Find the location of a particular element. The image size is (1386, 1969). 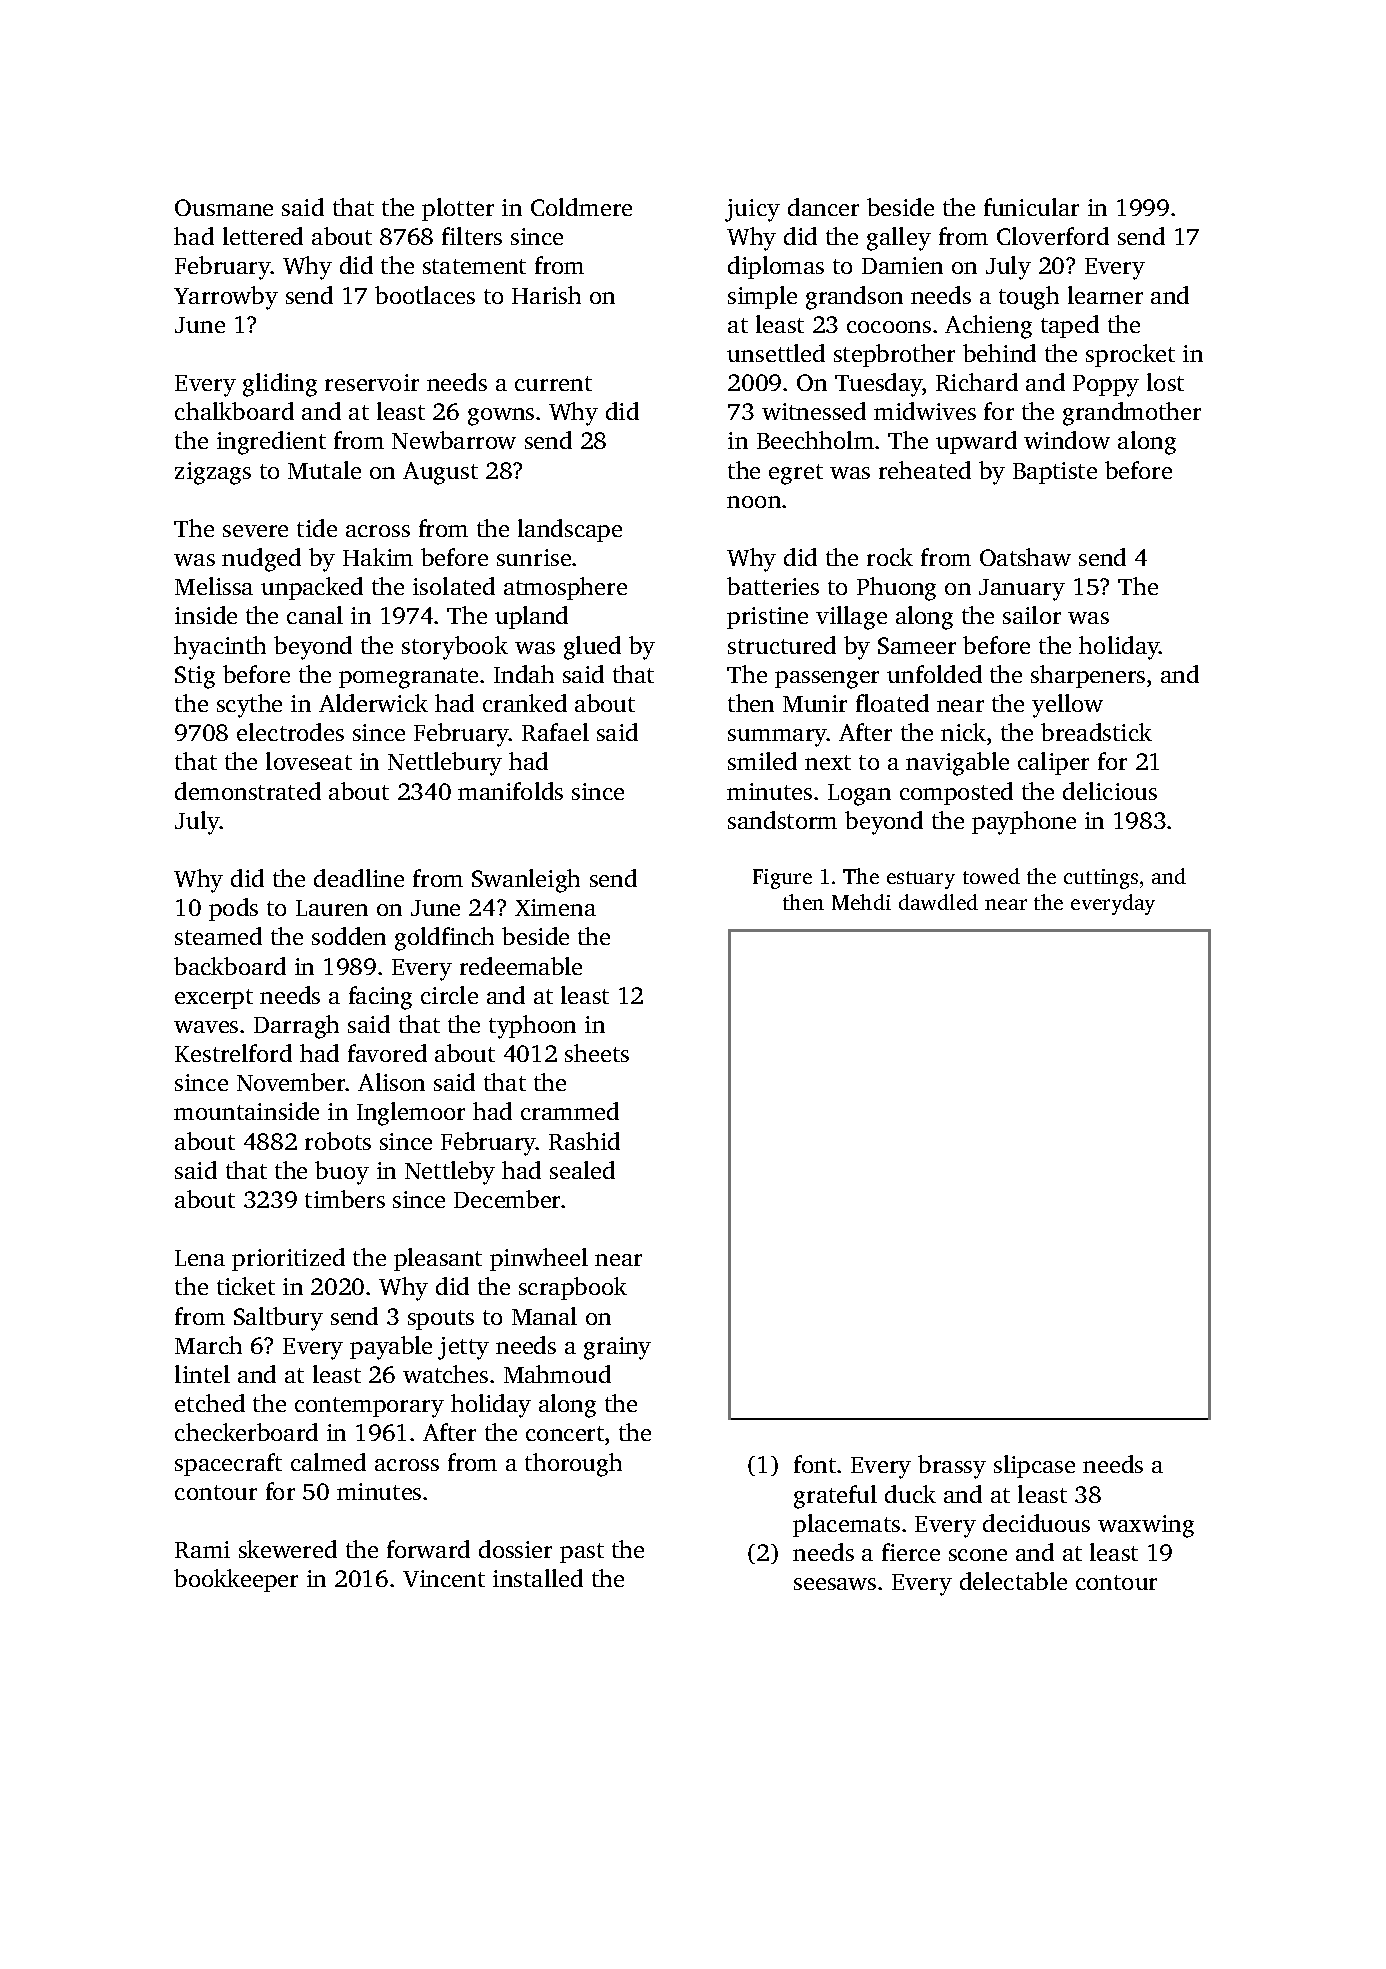

loveseat is located at coordinates (309, 761).
